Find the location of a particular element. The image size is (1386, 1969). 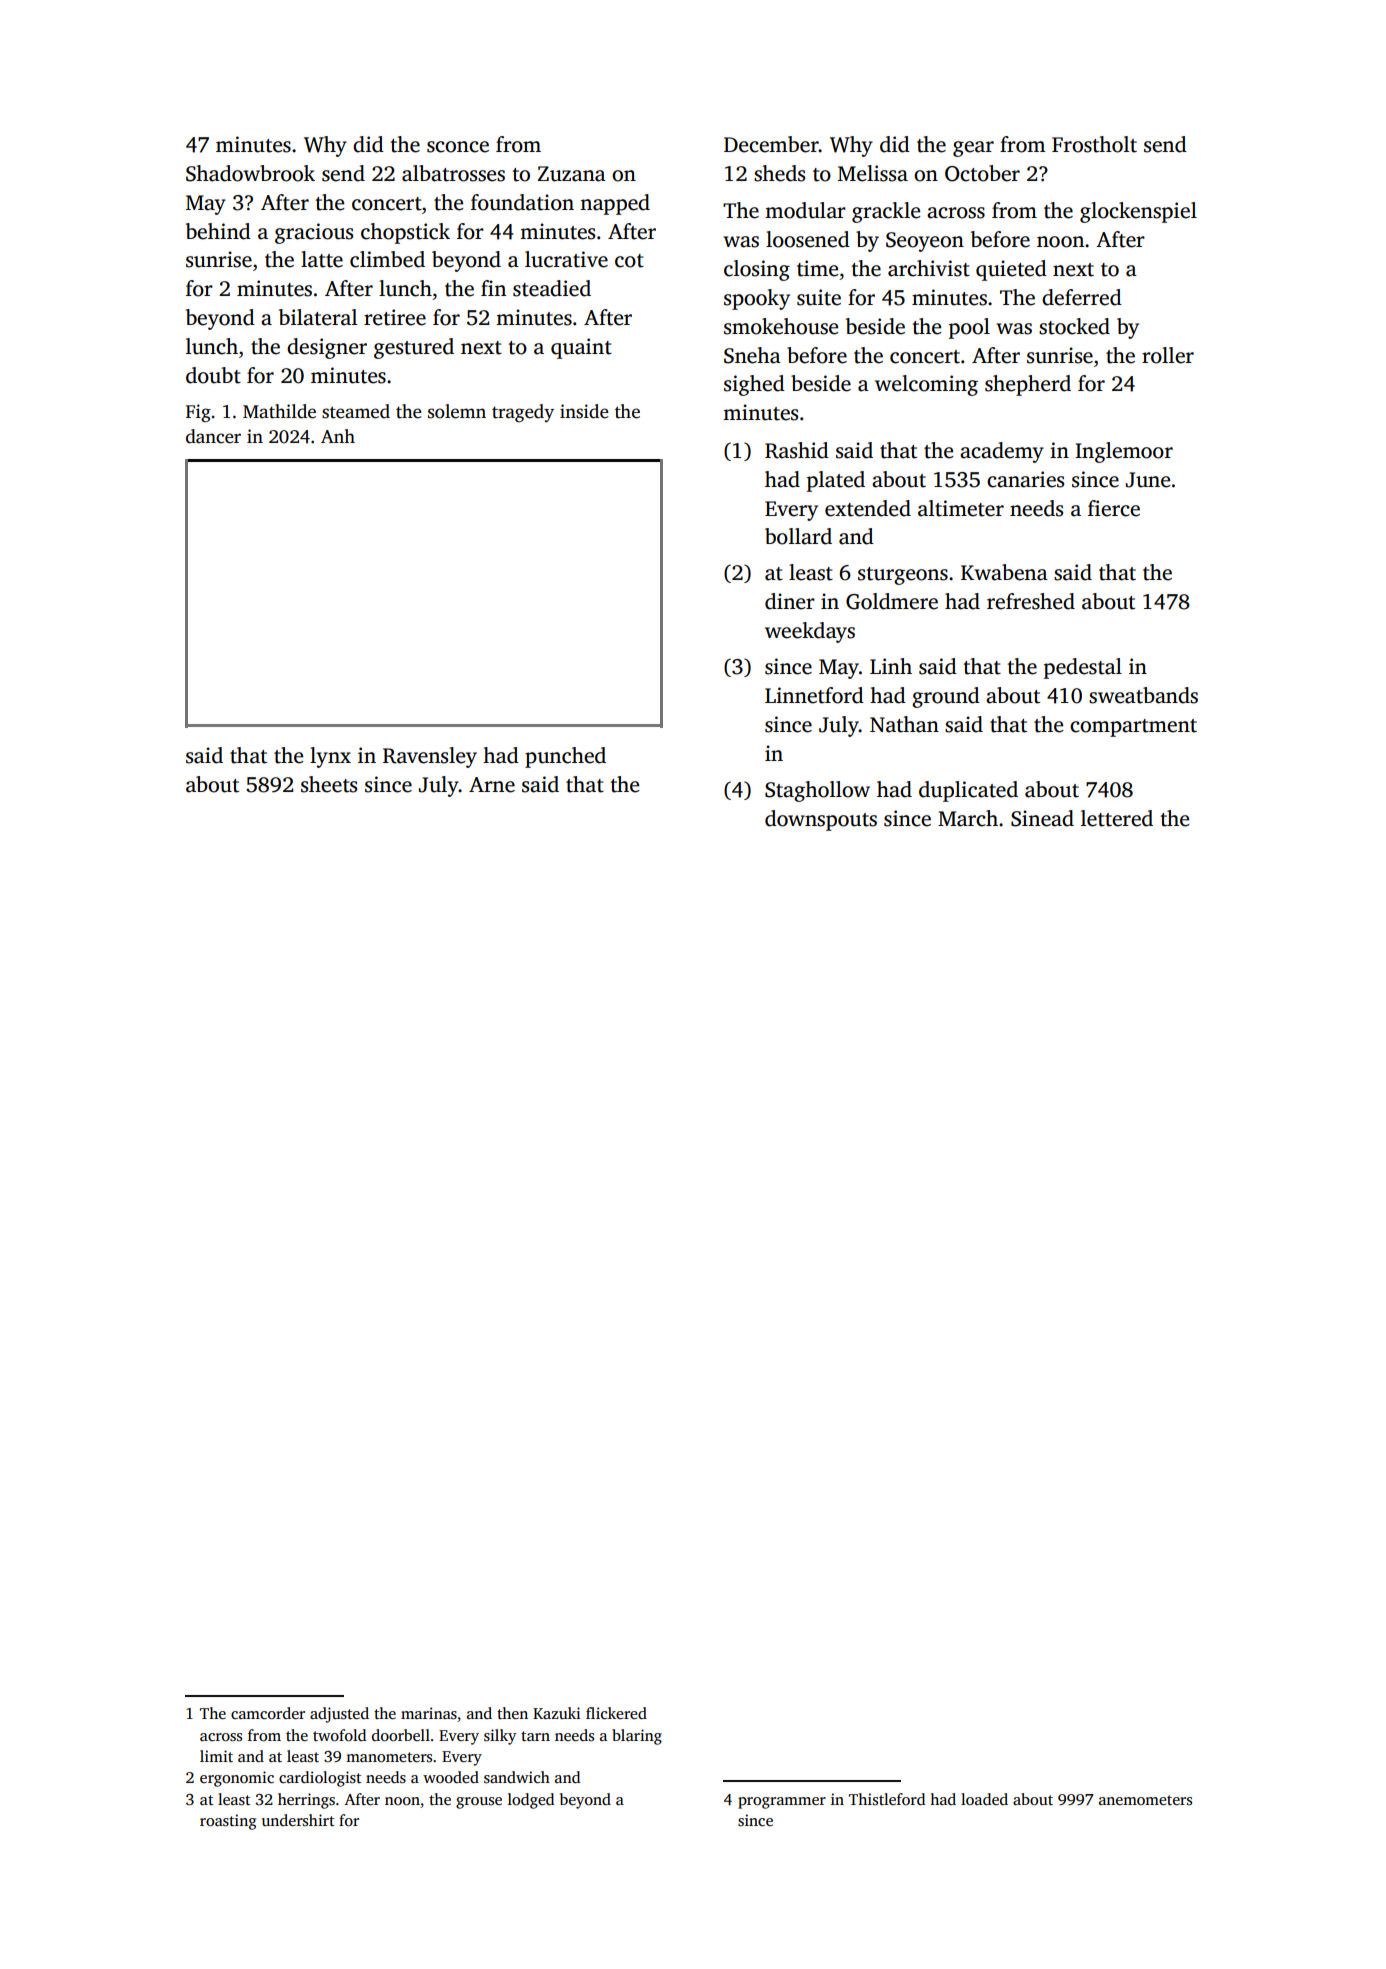

sconce is located at coordinates (458, 147).
